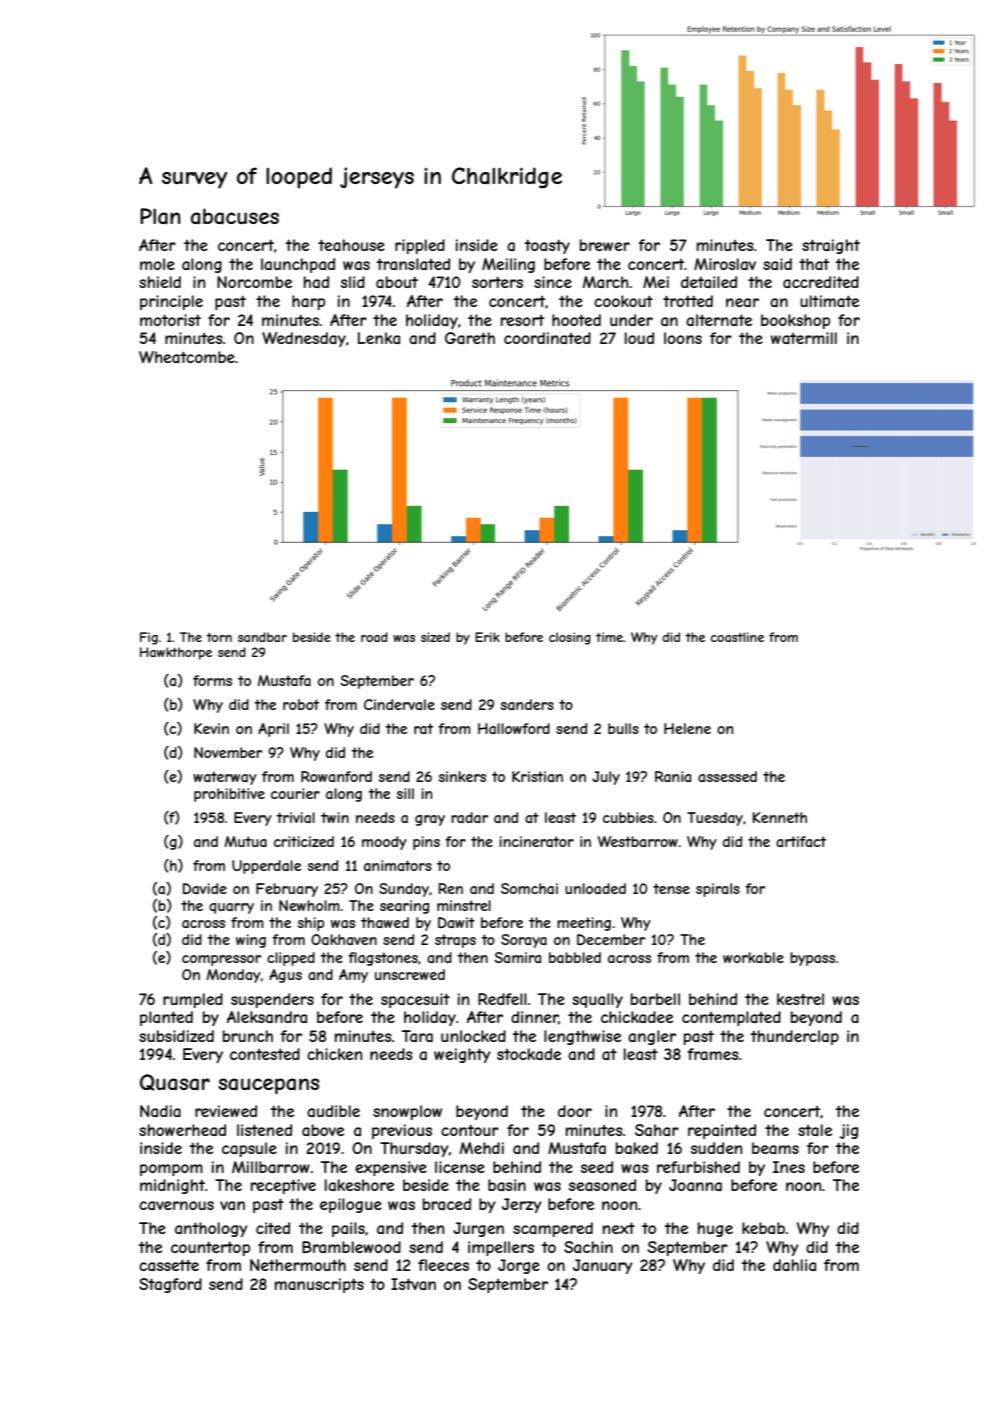 The height and width of the page is (1420, 999). I want to click on coordinated, so click(547, 338).
